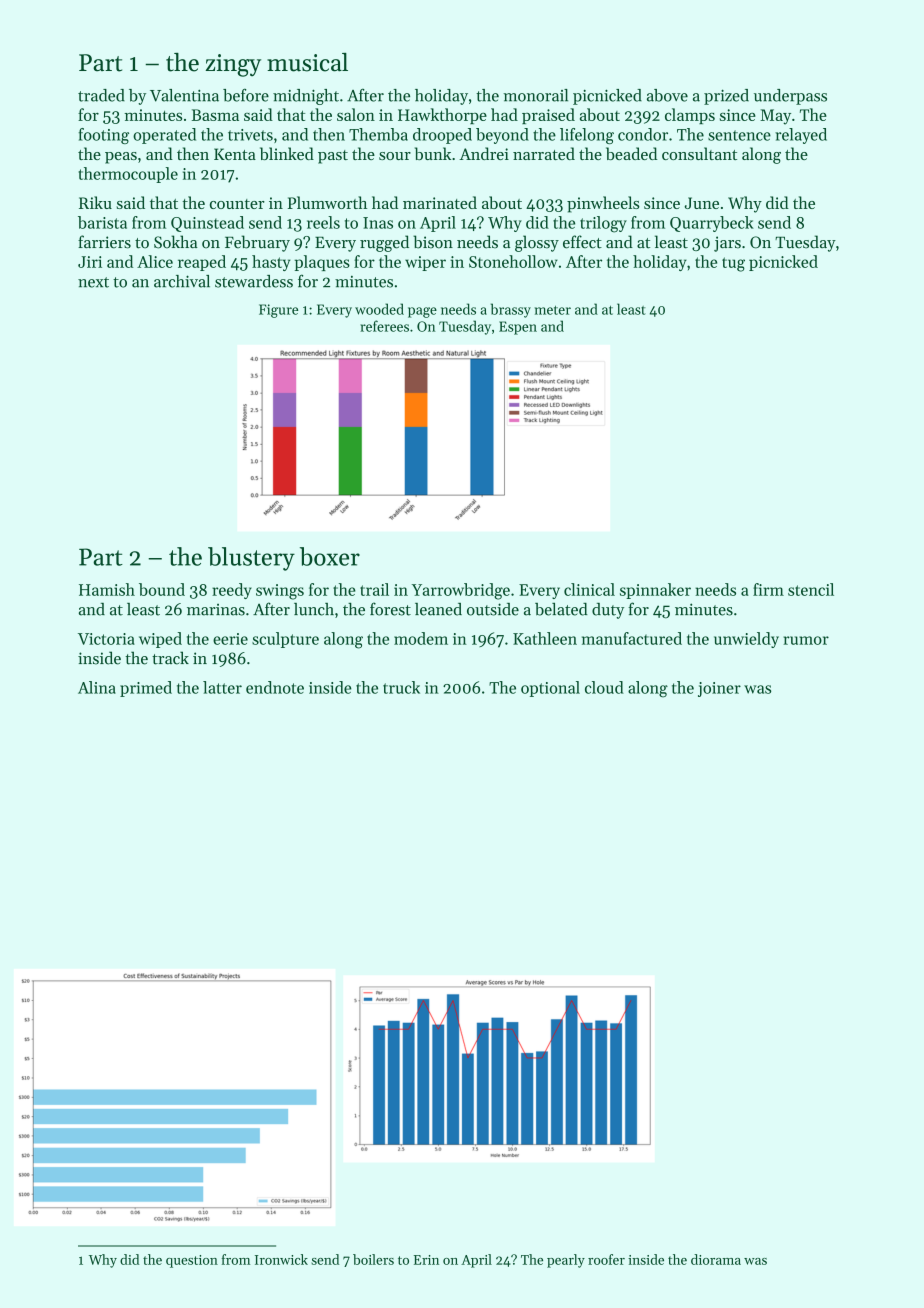 The width and height of the page is (924, 1308). Describe the element at coordinates (790, 97) in the page. I see `underpass` at that location.
